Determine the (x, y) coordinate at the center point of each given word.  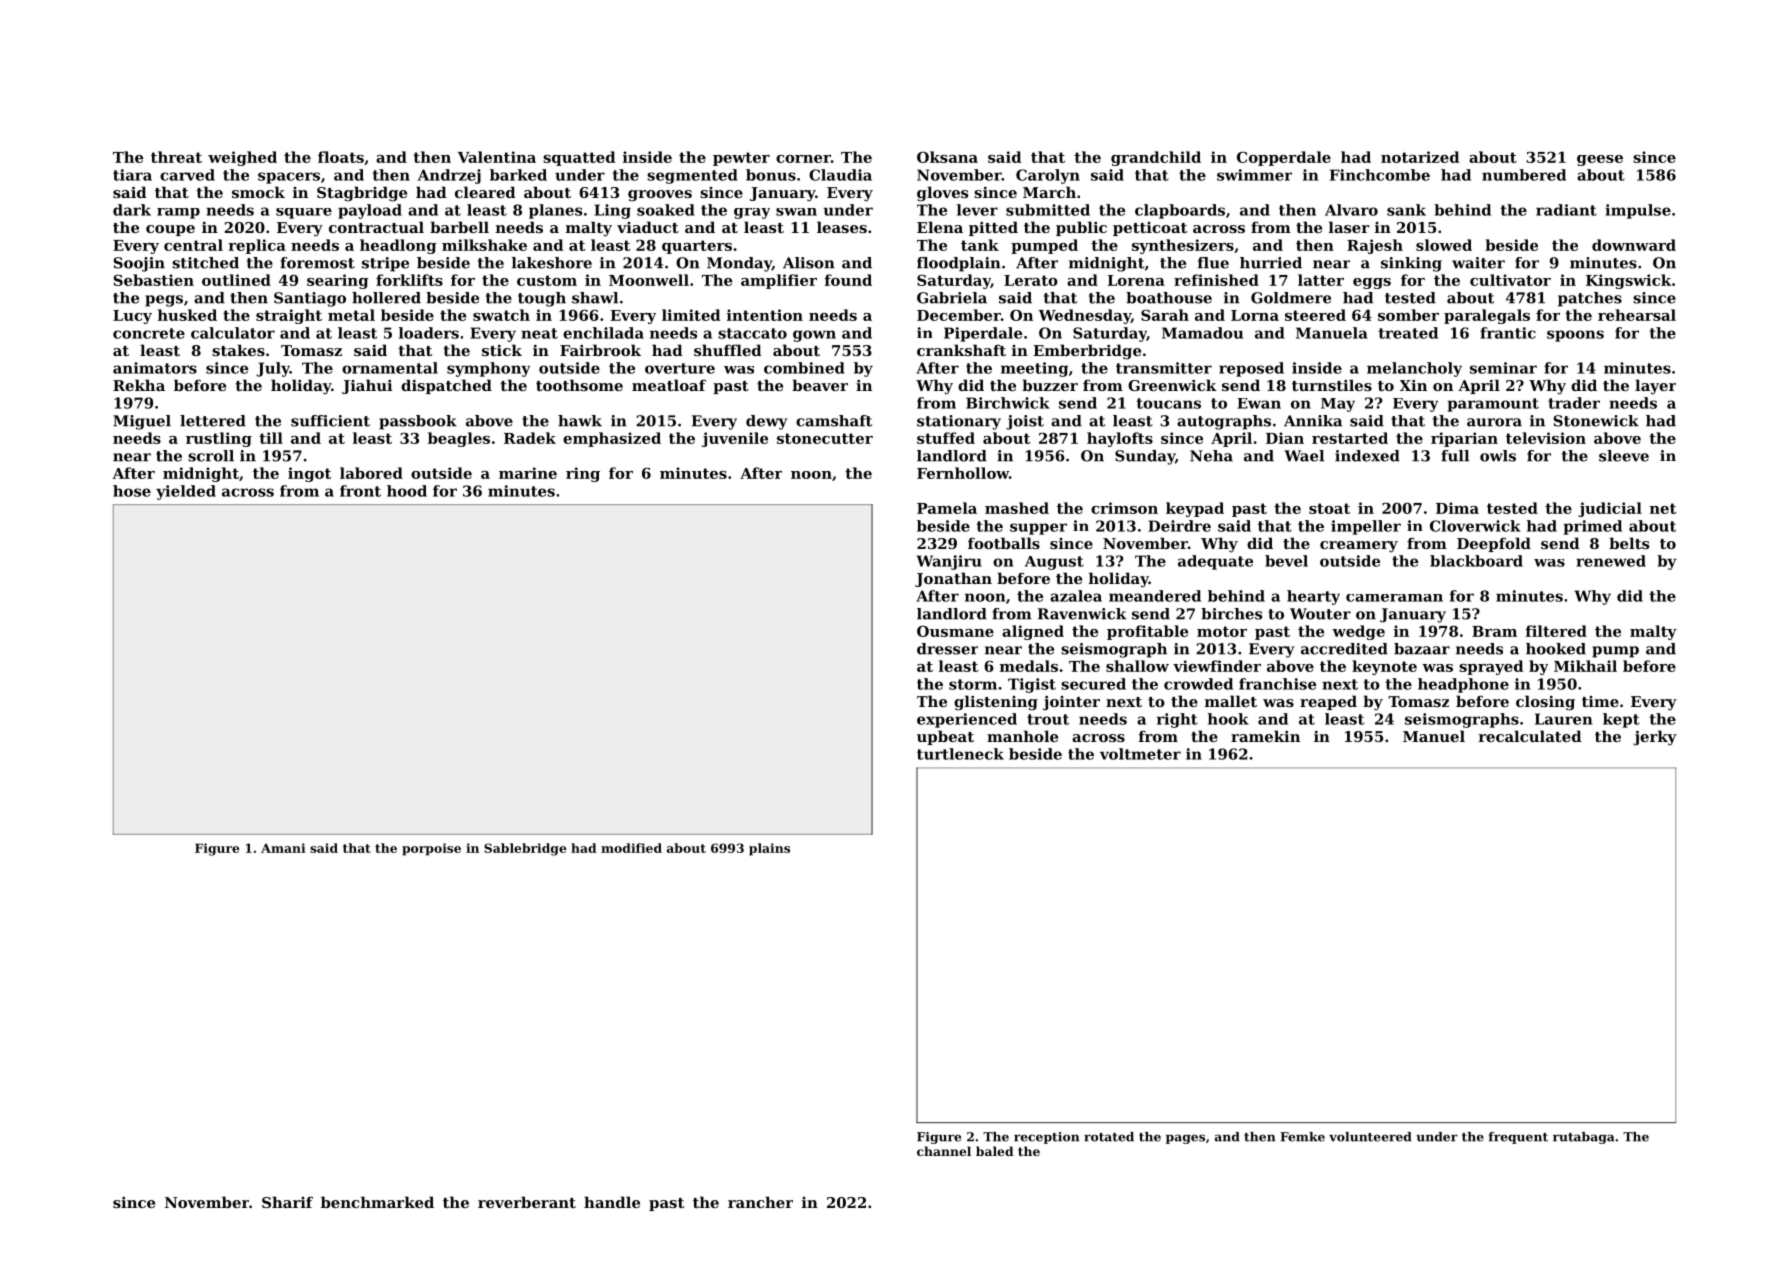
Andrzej (449, 176)
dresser (947, 649)
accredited (1344, 649)
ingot (309, 474)
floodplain (959, 264)
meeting (1034, 369)
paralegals (1487, 316)
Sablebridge (525, 849)
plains (769, 849)
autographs (1224, 422)
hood (407, 491)
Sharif (287, 1202)
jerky (1655, 738)
